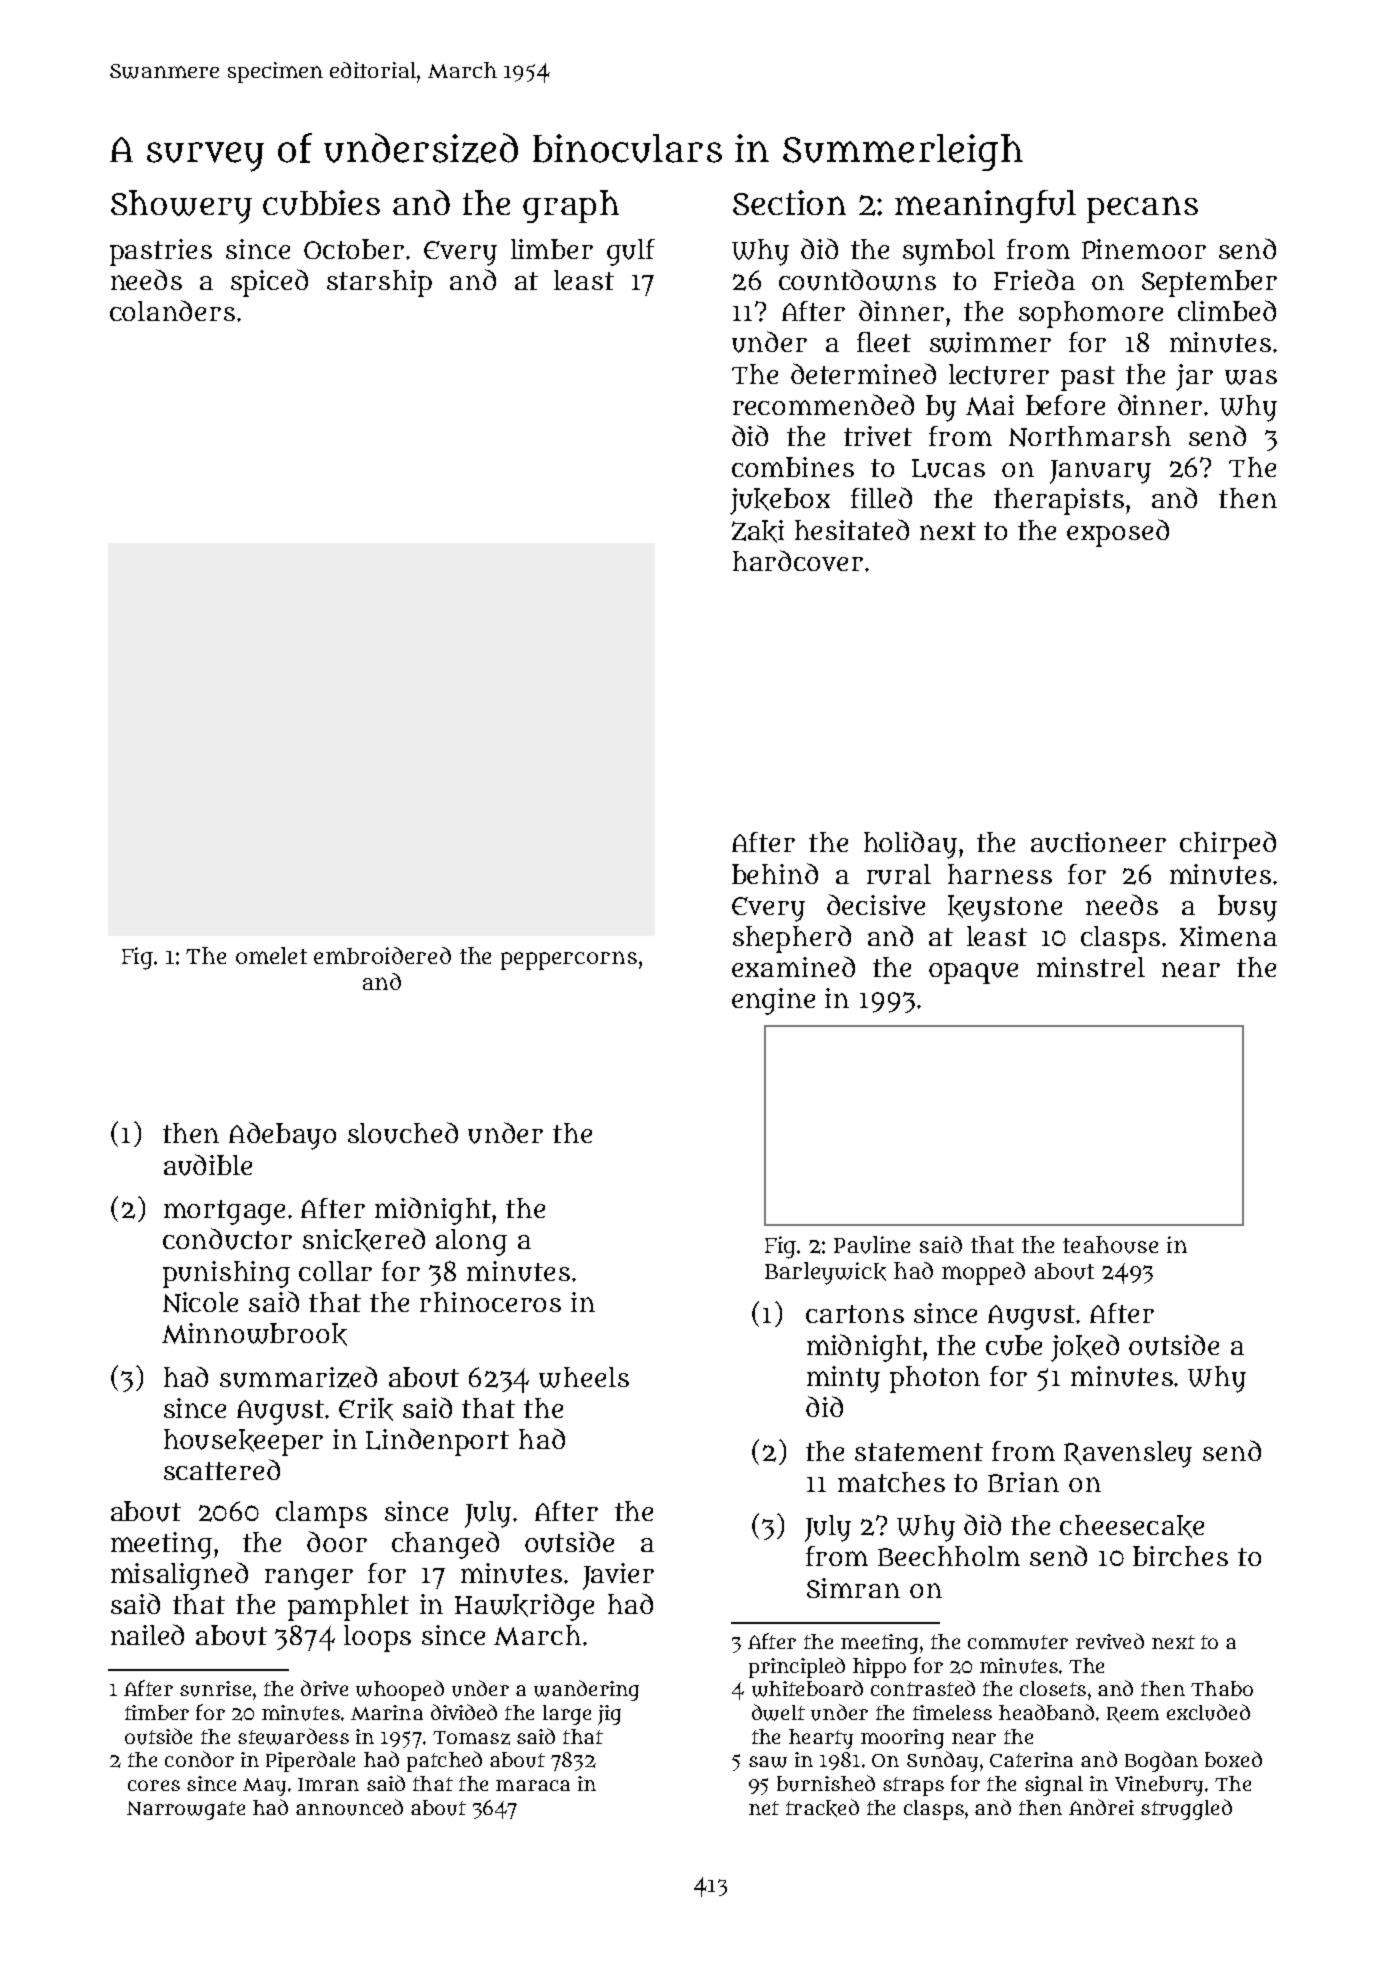 The height and width of the image is (1969, 1386). What do you see at coordinates (382, 955) in the image?
I see `embroidered` at bounding box center [382, 955].
